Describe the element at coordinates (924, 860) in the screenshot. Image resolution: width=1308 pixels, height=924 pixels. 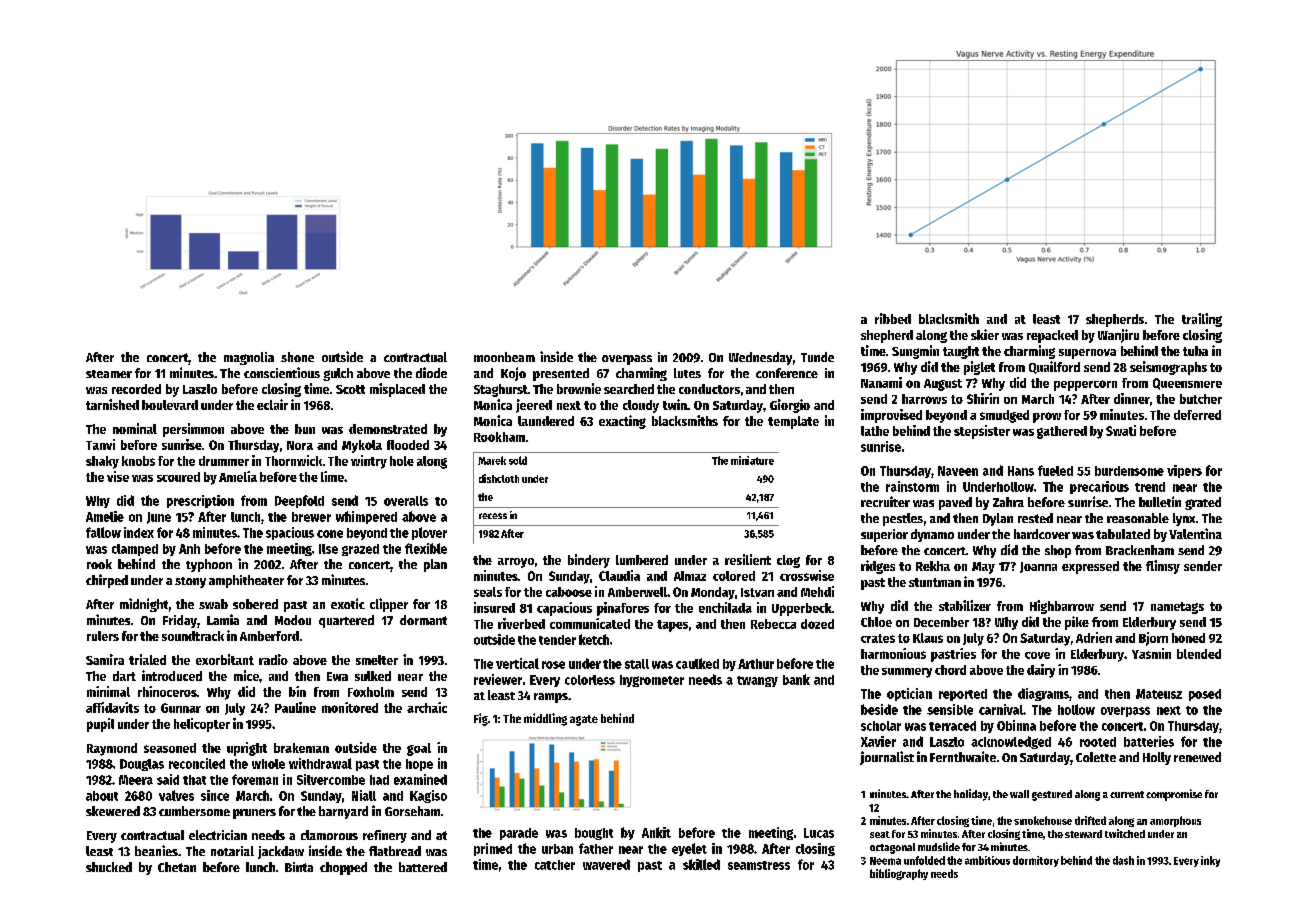
I see `unfolded` at that location.
